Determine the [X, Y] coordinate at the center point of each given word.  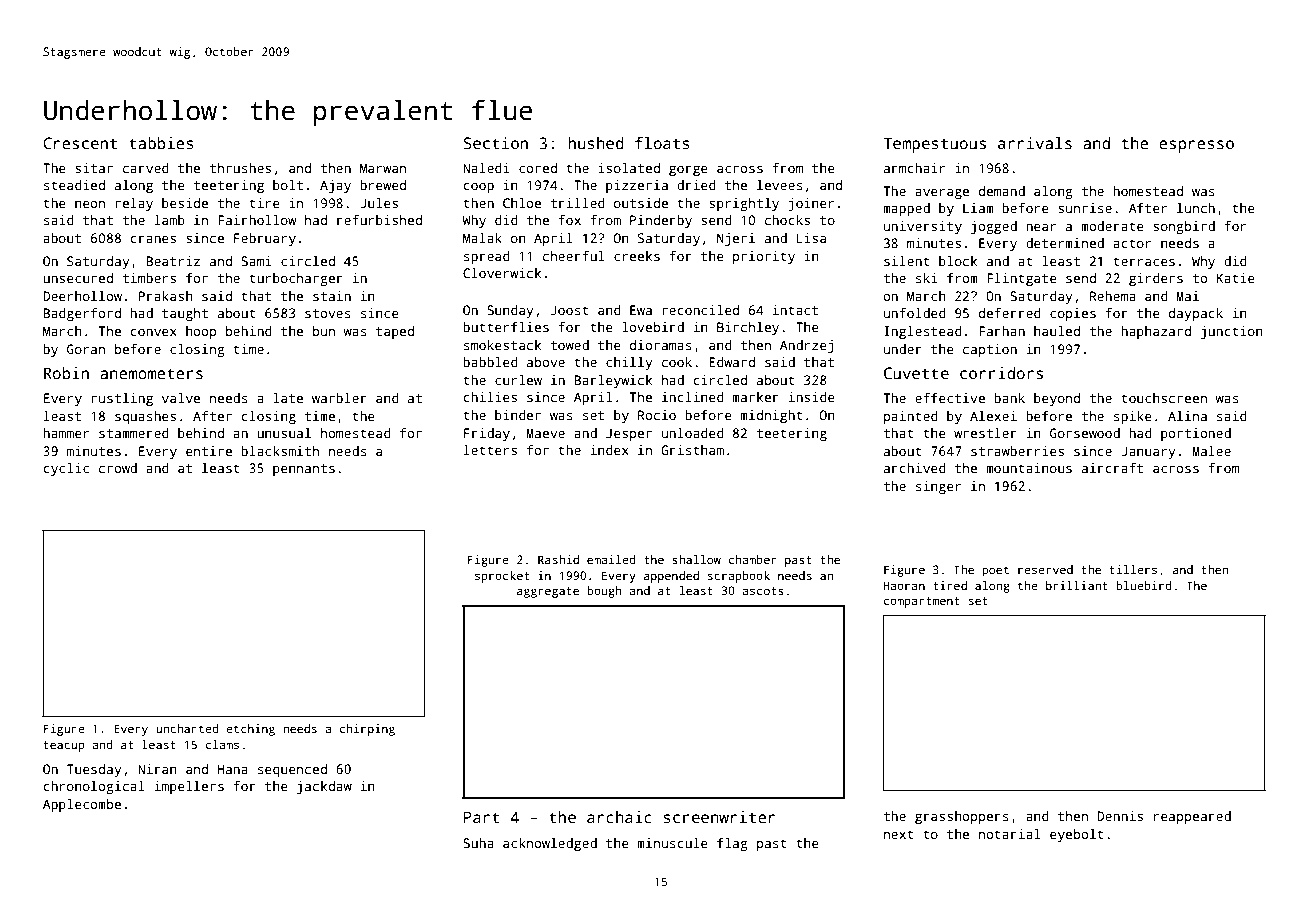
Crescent [80, 143]
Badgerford [82, 314]
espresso [1196, 146]
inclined [693, 397]
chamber [752, 559]
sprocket [502, 577]
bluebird [1144, 585]
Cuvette [916, 373]
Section [495, 143]
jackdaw [324, 787]
